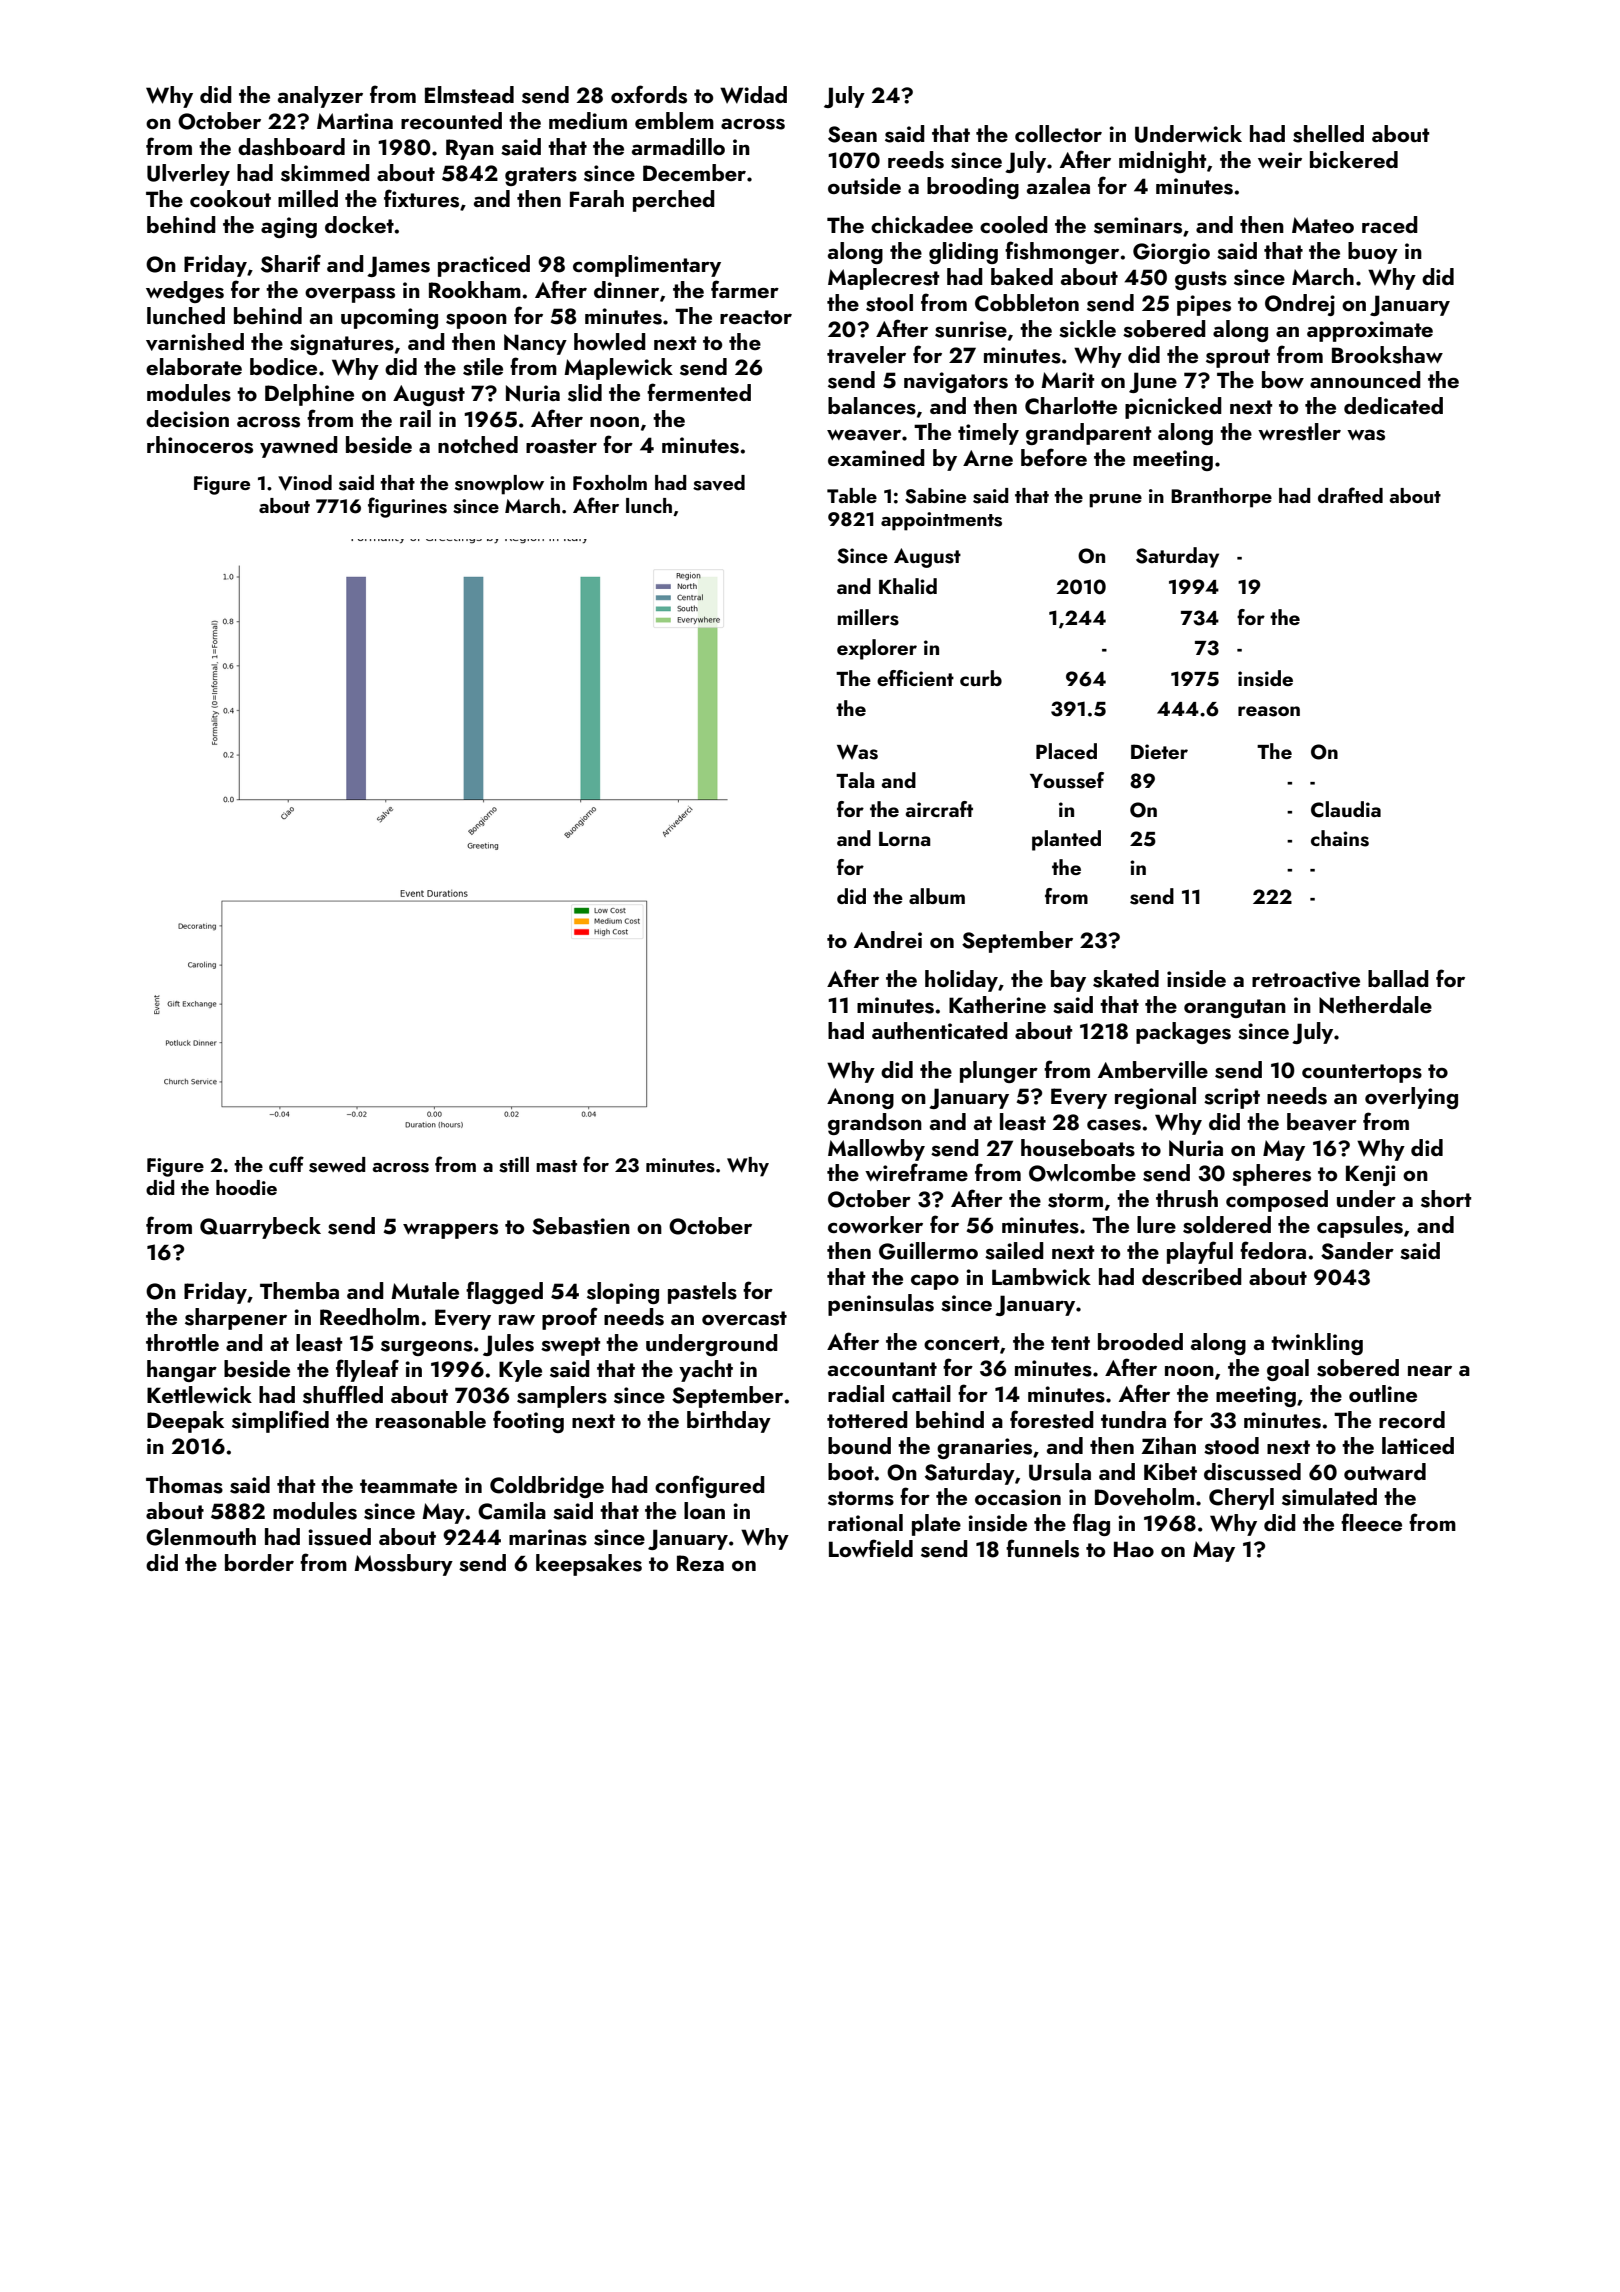  I want to click on keepsakes, so click(589, 1565).
